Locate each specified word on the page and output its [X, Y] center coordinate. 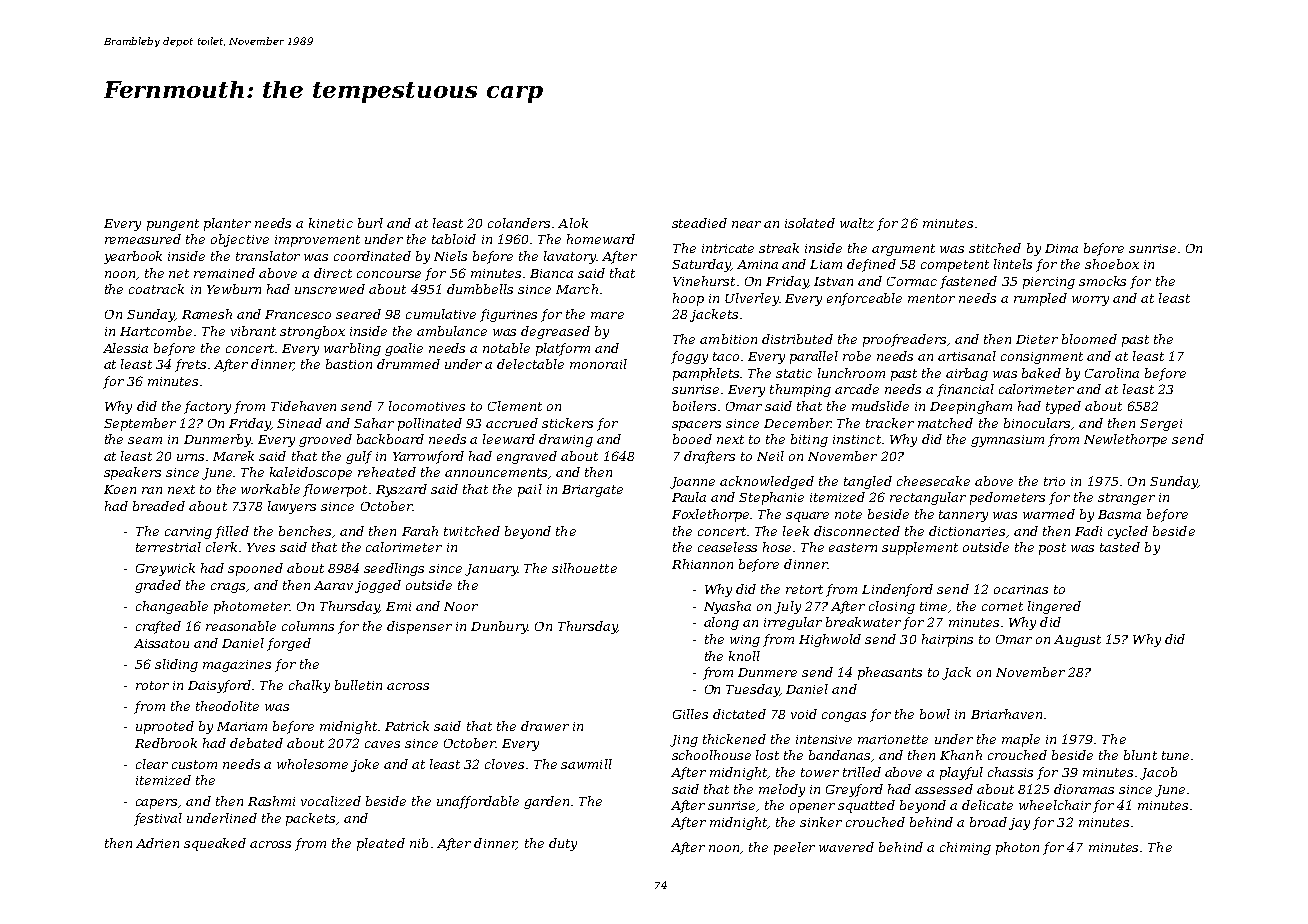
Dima [1061, 248]
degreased [555, 332]
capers [157, 804]
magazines [237, 666]
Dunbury [499, 627]
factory [207, 407]
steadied [699, 223]
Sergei [1161, 425]
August [1077, 641]
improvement [317, 241]
